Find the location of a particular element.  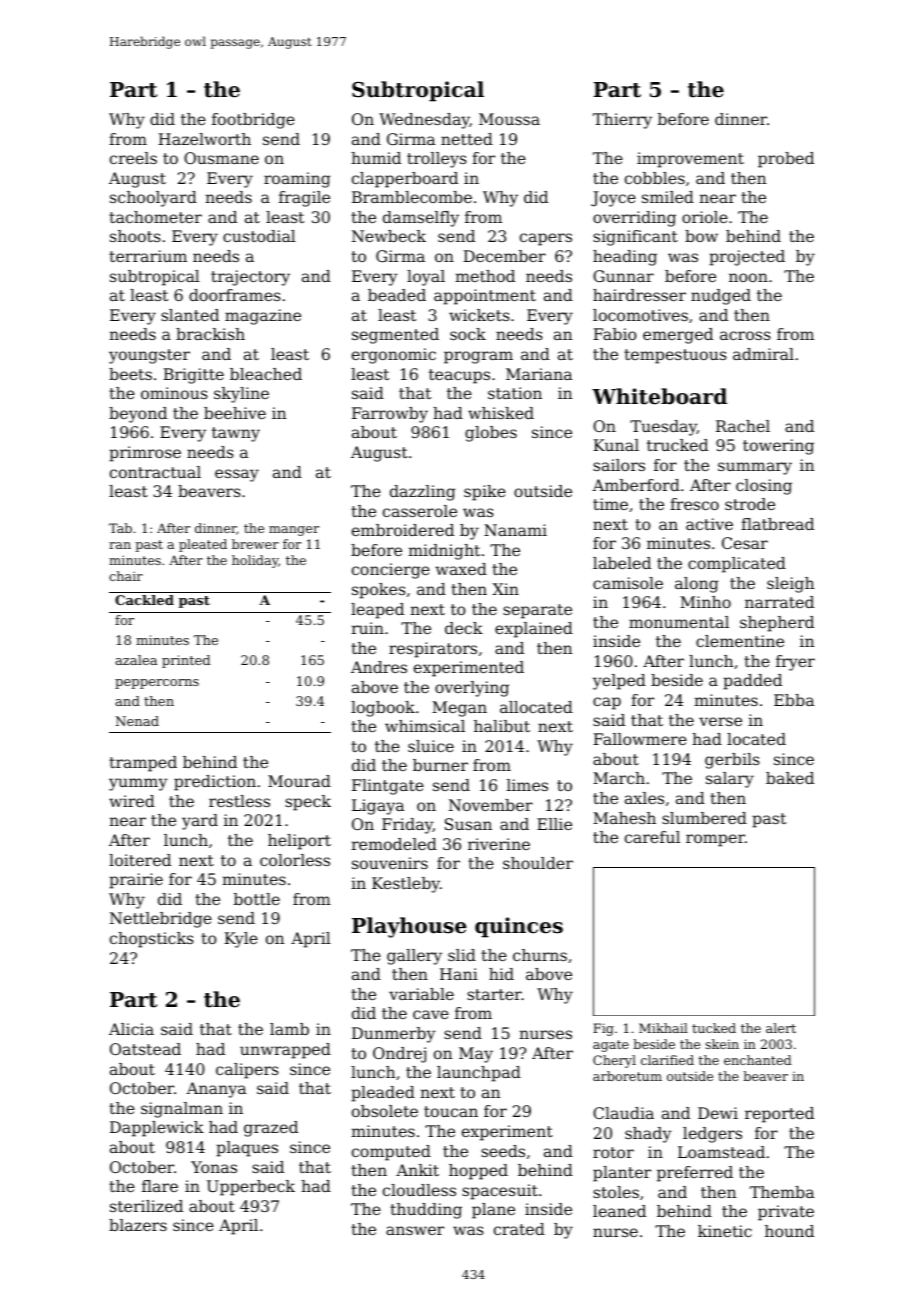

Joyce is located at coordinates (613, 199).
